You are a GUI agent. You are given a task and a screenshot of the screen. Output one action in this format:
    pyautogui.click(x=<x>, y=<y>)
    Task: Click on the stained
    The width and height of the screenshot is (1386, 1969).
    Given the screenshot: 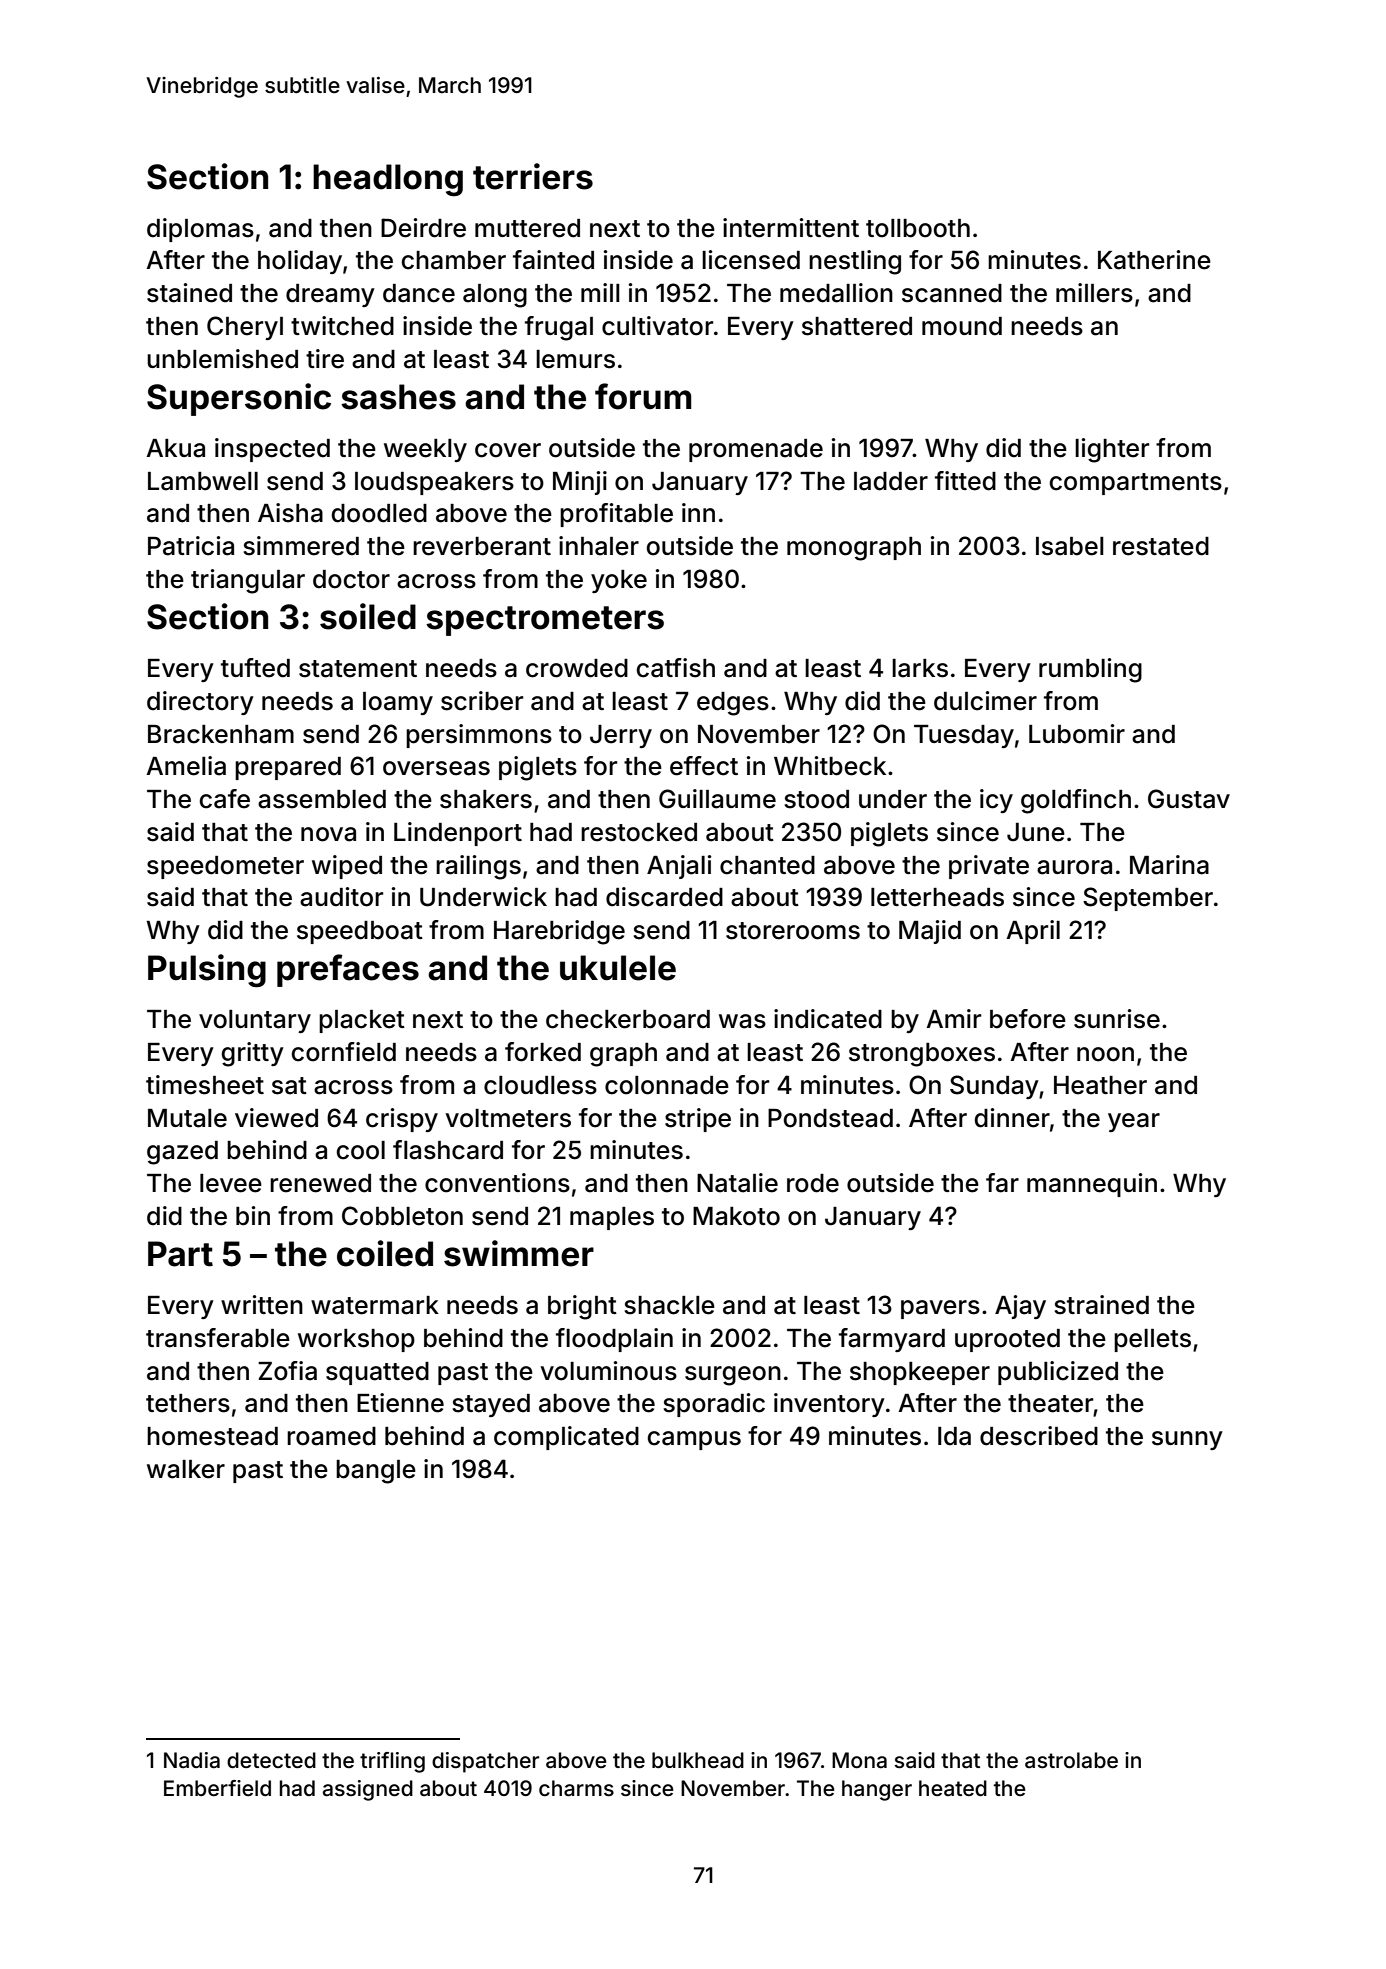 What is the action you would take?
    pyautogui.click(x=189, y=293)
